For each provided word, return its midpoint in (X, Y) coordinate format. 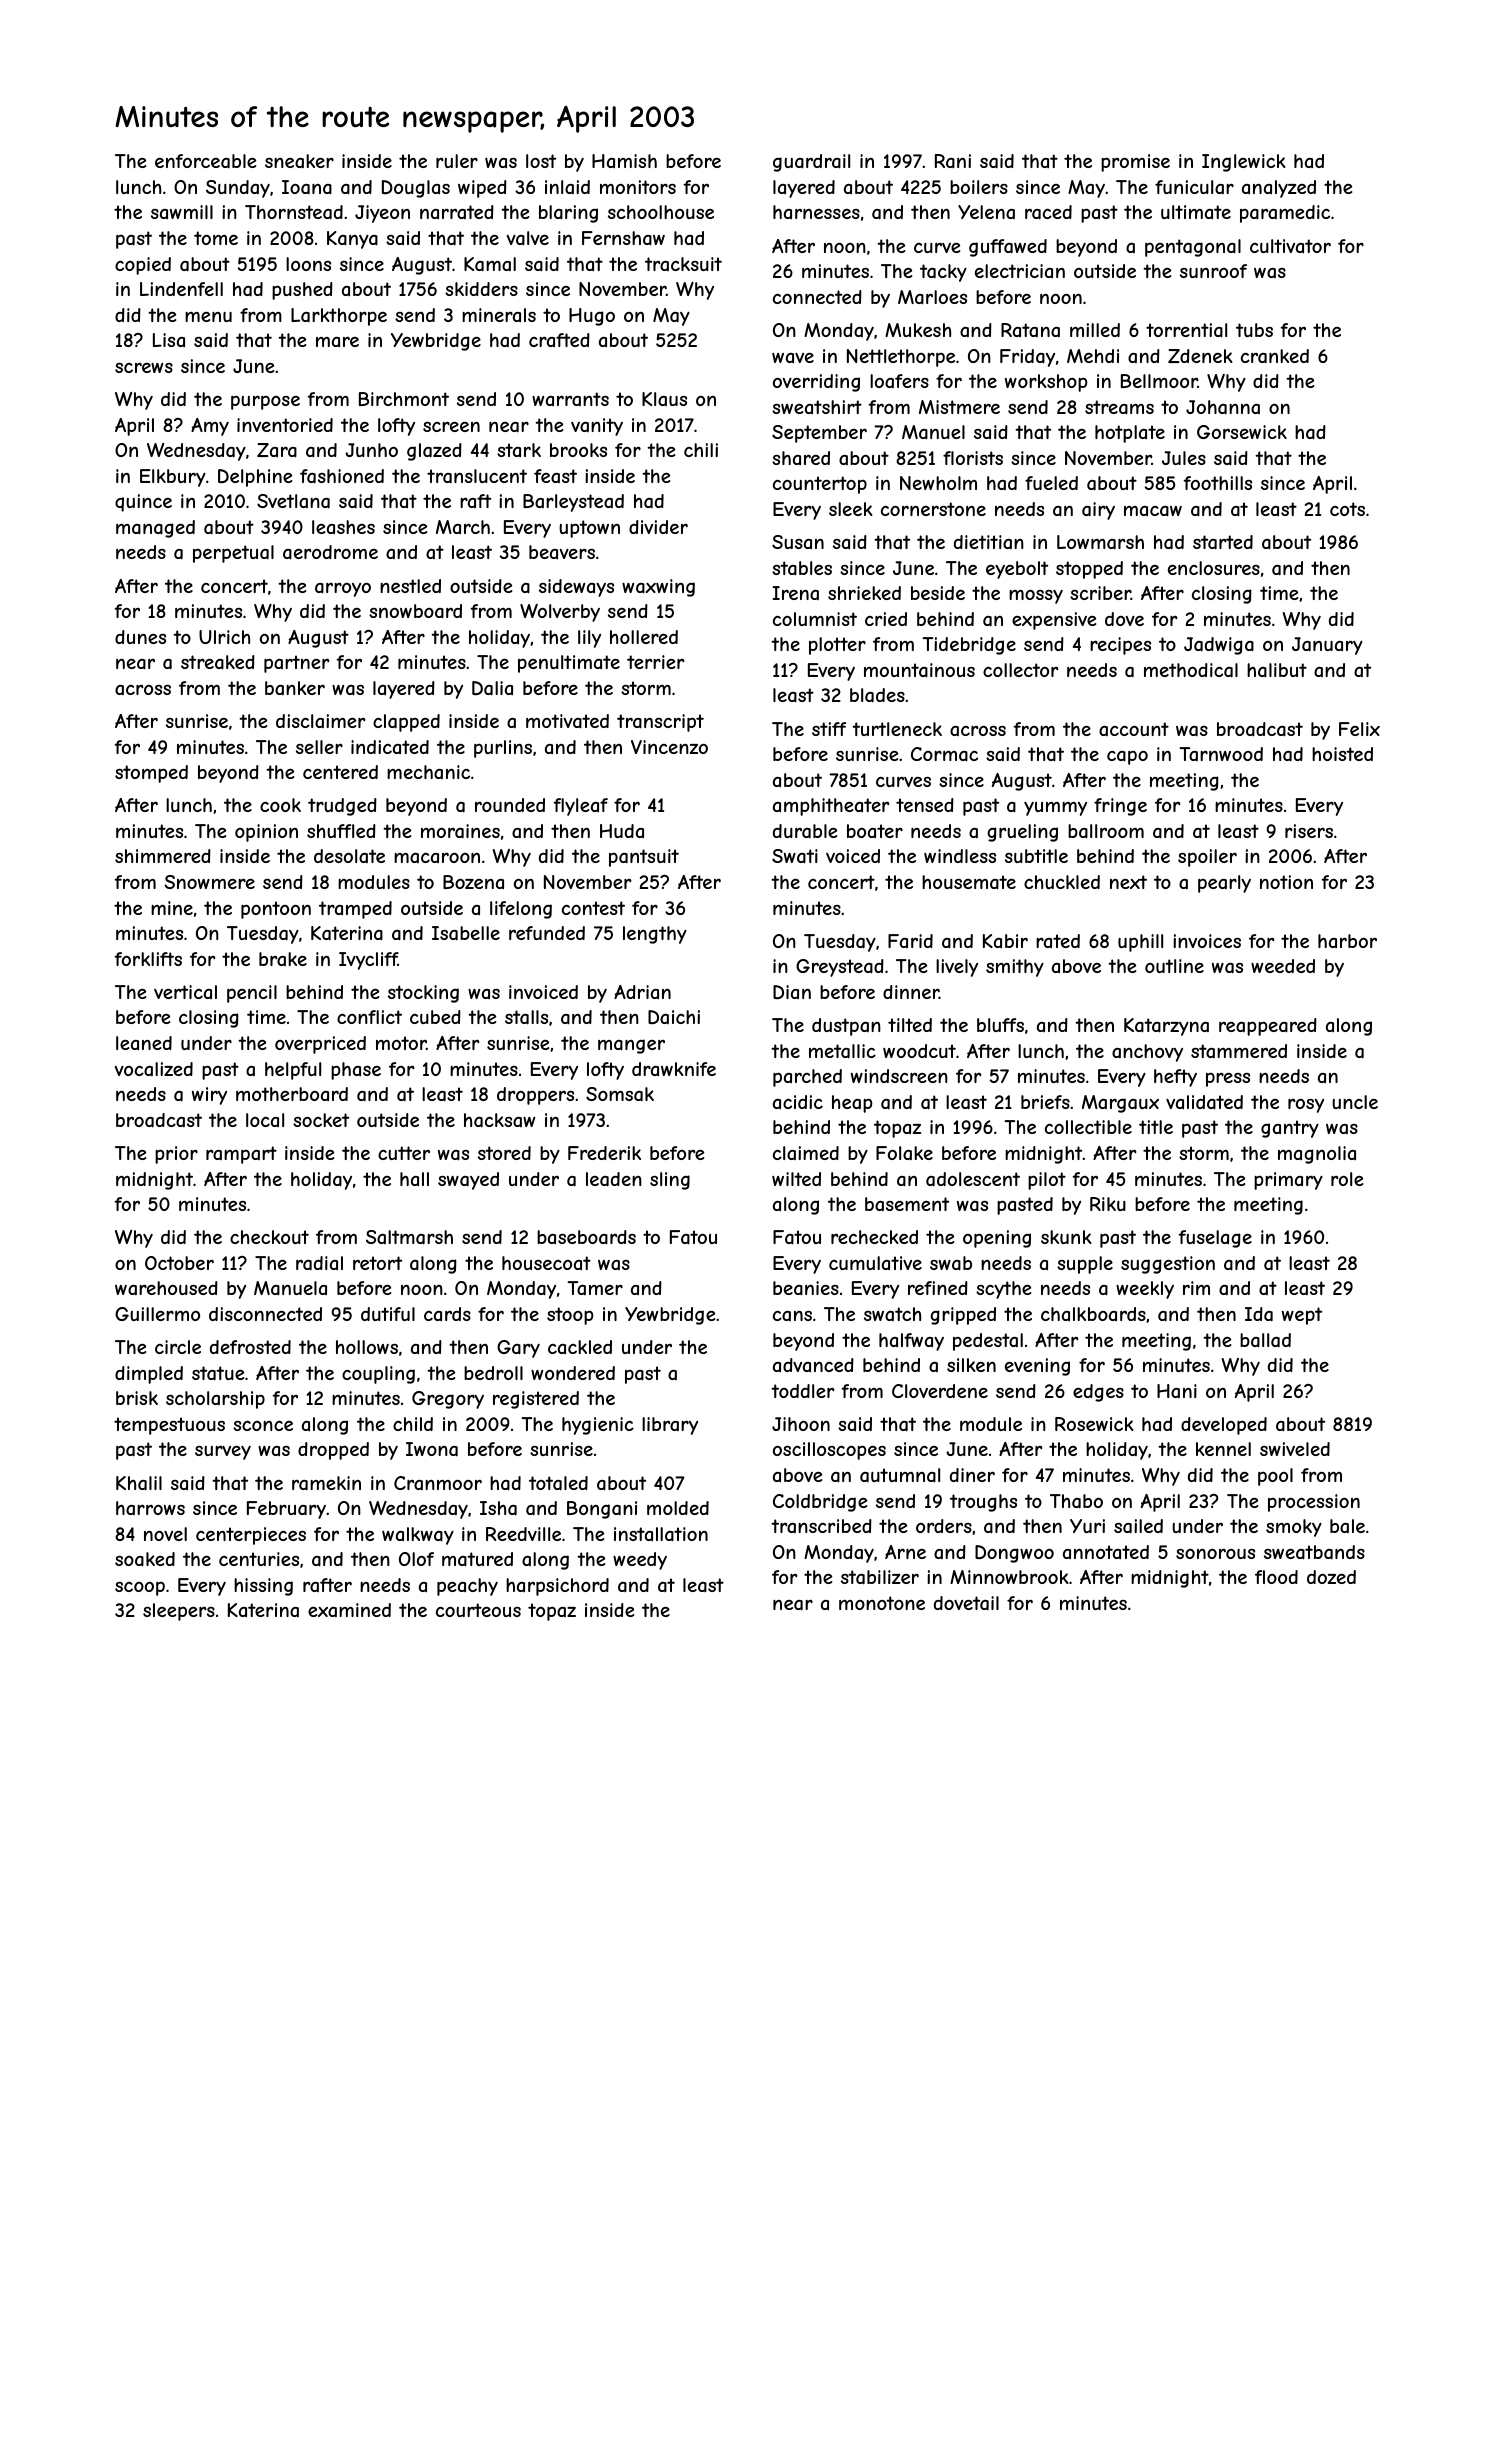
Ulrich (224, 637)
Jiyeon (382, 214)
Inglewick (1243, 163)
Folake (904, 1153)
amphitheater (831, 807)
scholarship (215, 1400)
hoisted (1342, 754)
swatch (892, 1314)
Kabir (1005, 941)
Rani (953, 161)
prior (176, 1155)
